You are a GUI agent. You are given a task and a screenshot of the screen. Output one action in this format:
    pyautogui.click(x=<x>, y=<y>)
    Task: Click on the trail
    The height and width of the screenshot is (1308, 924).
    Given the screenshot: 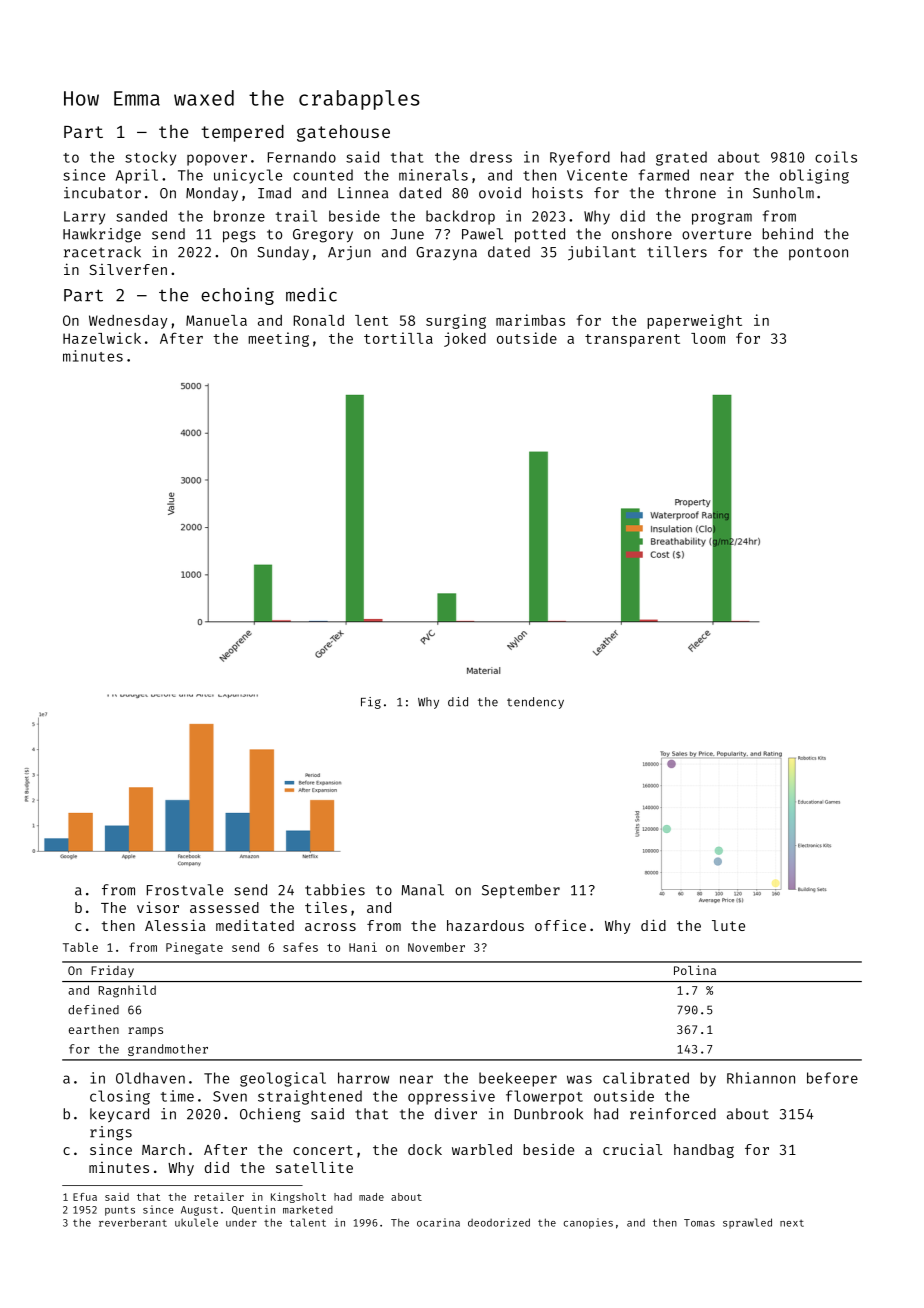 What is the action you would take?
    pyautogui.click(x=296, y=216)
